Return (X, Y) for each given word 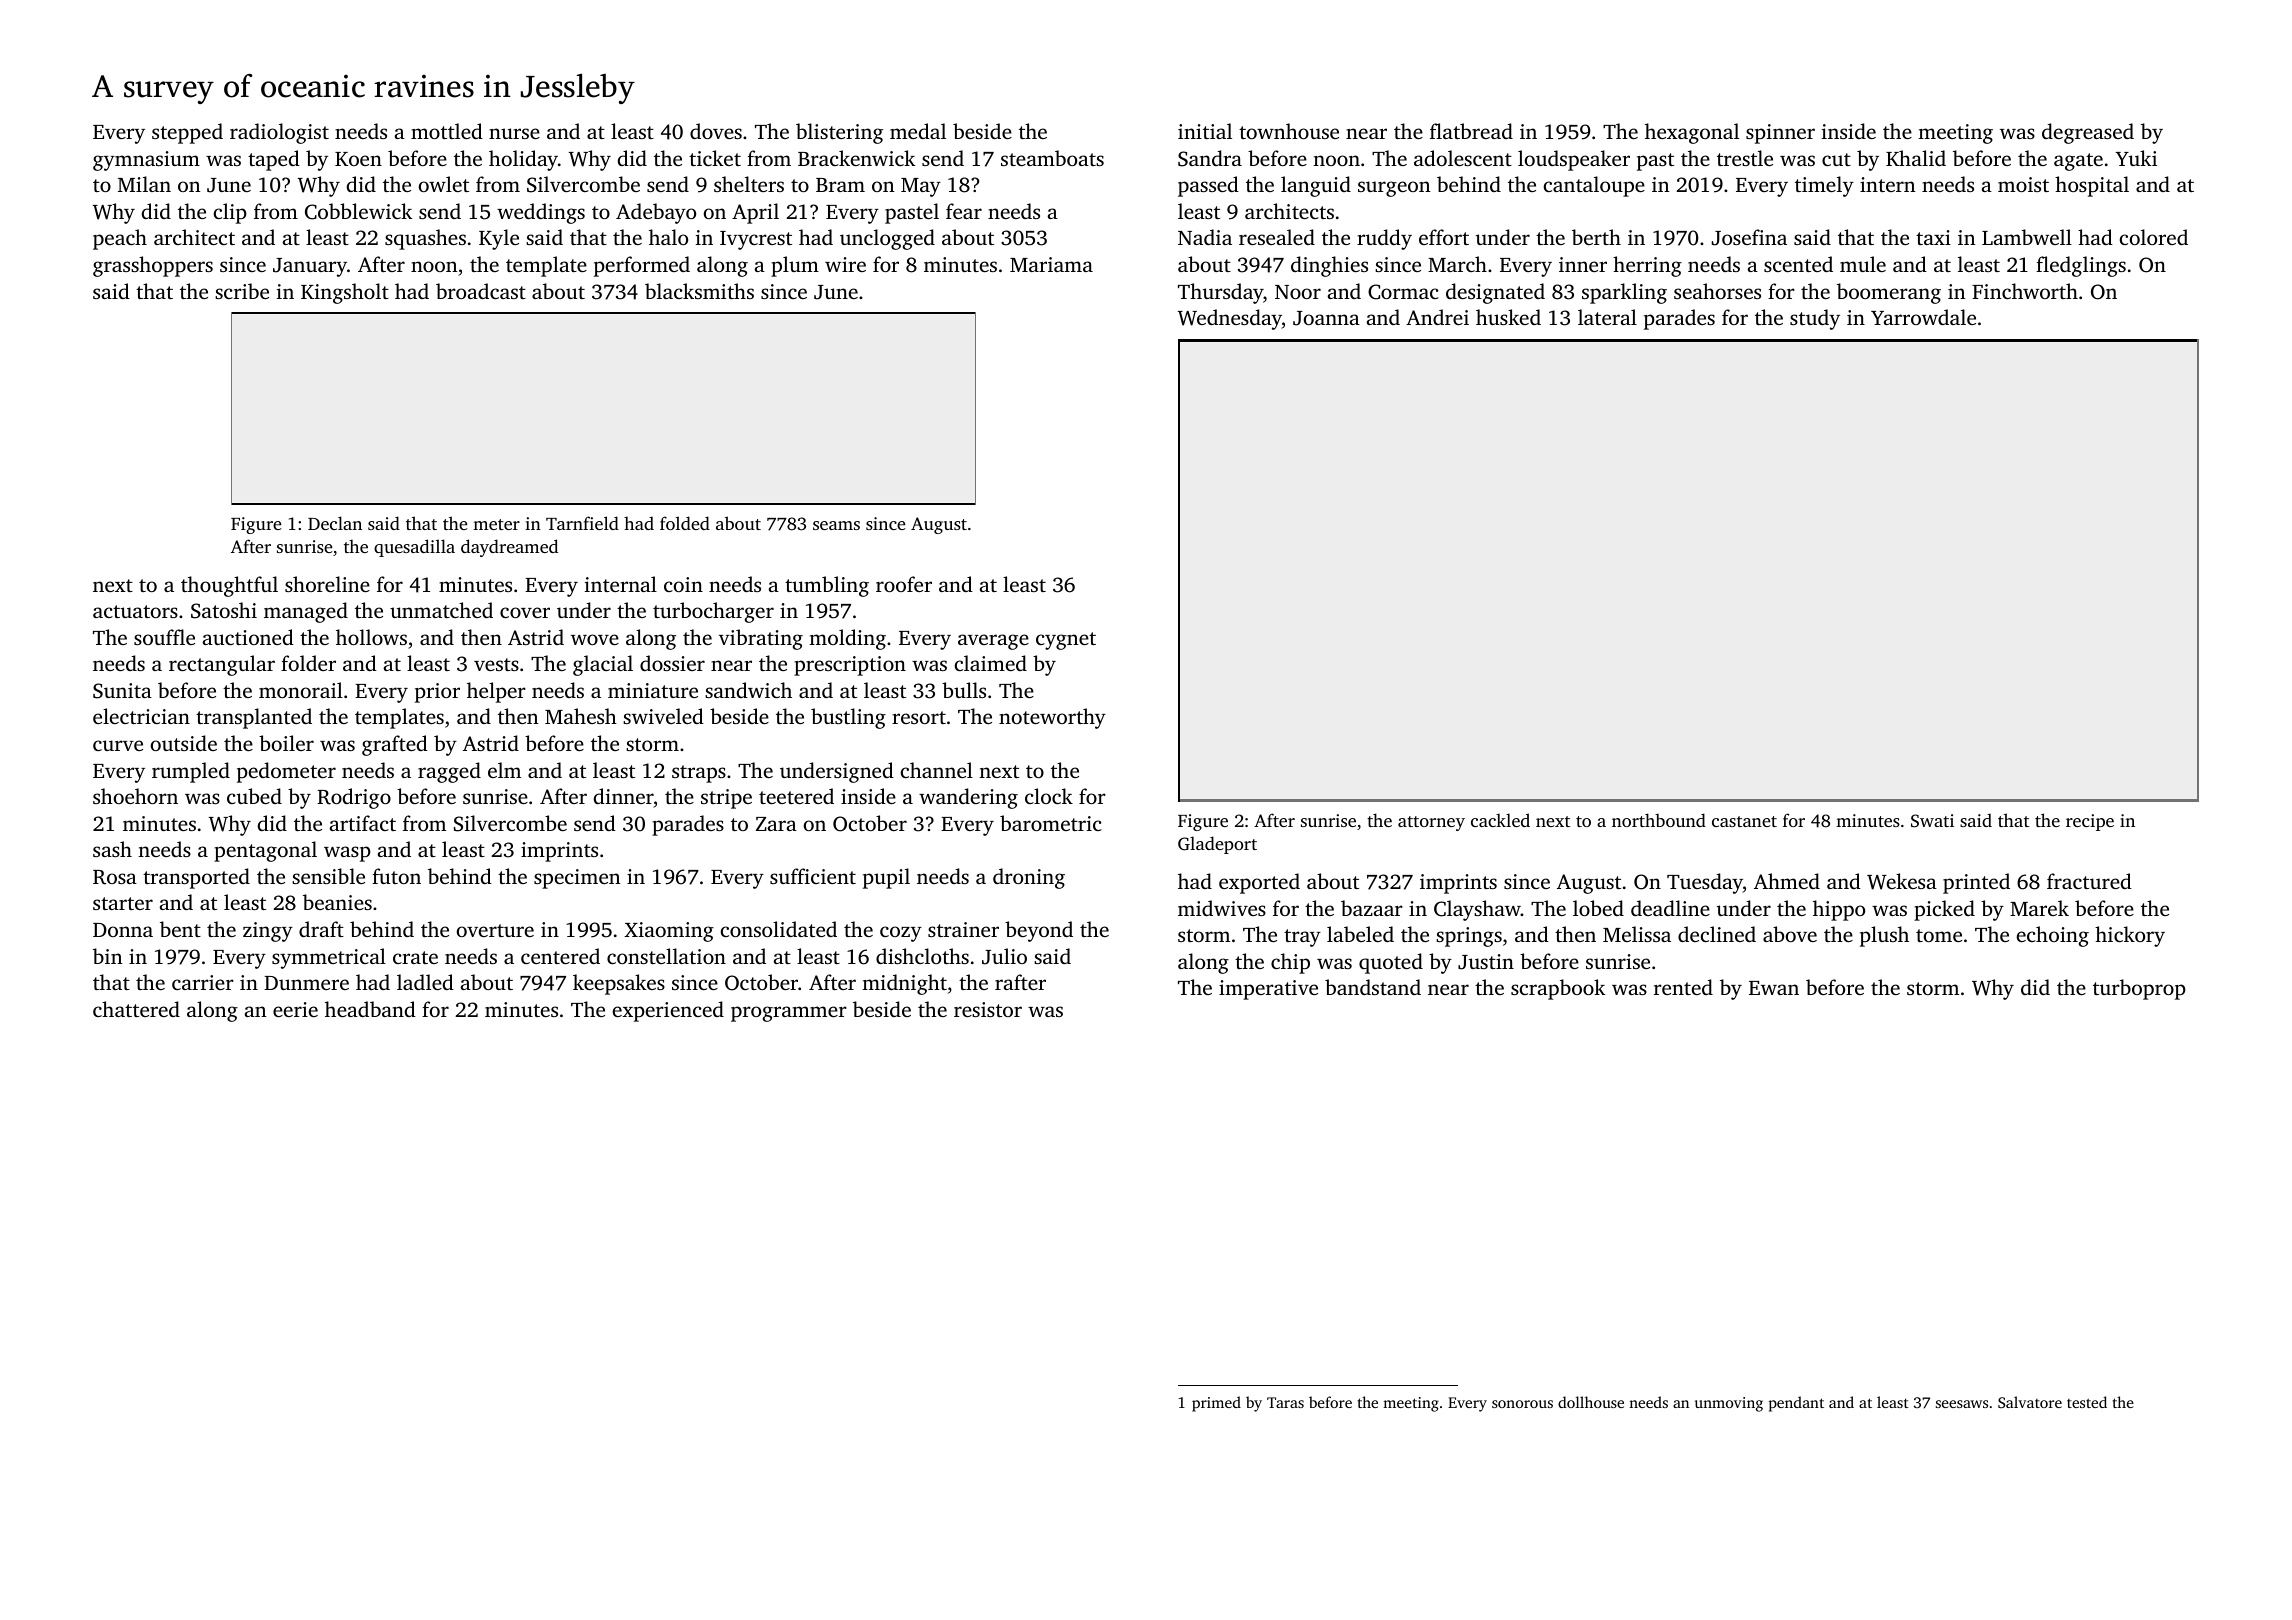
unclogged (887, 239)
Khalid (1916, 158)
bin (107, 956)
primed (1216, 1404)
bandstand (1373, 987)
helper (496, 692)
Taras (1285, 1402)
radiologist (279, 133)
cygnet (1066, 641)
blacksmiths (699, 291)
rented (1683, 987)
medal (918, 131)
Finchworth (2025, 291)
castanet (1744, 821)
